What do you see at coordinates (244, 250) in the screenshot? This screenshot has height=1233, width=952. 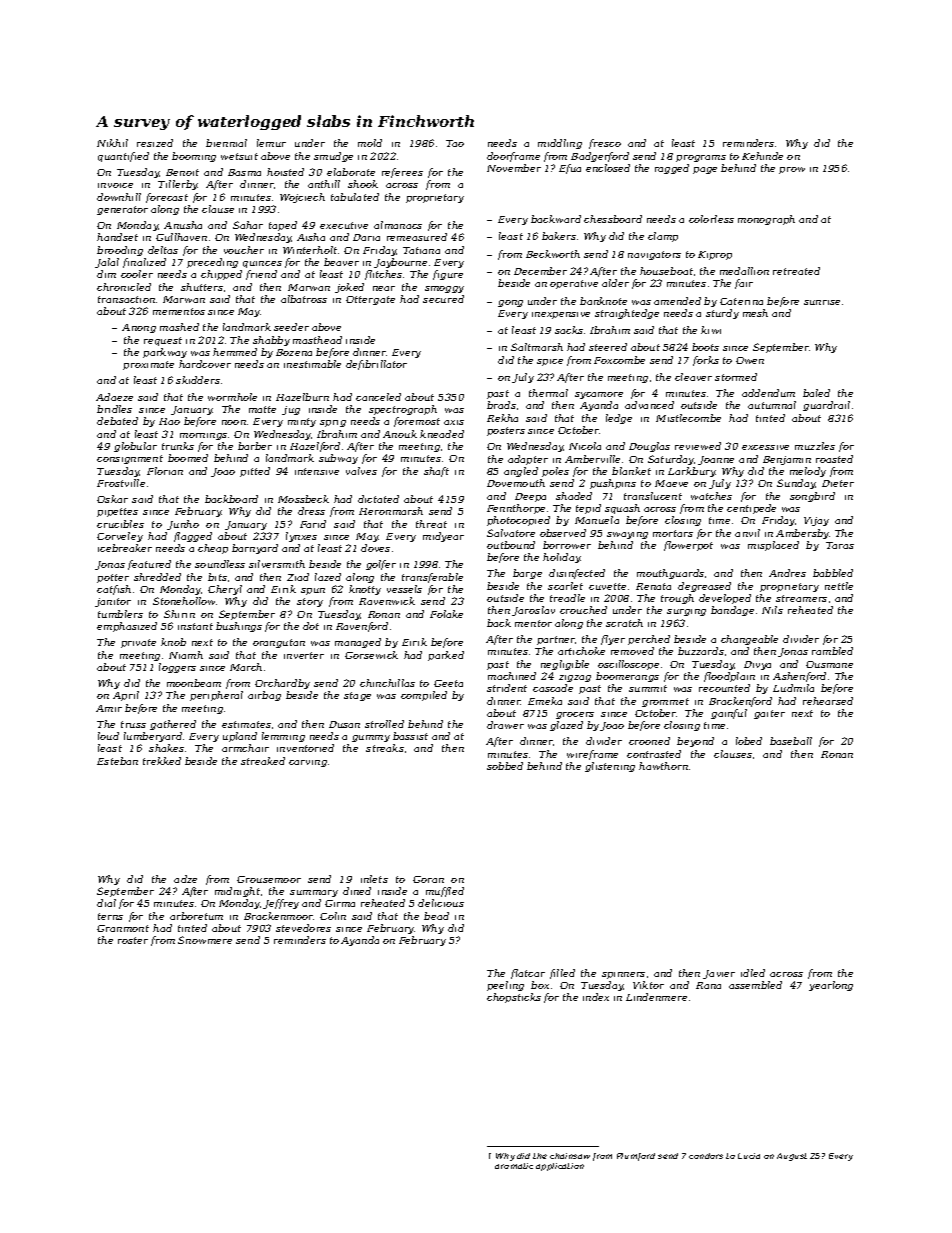 I see `voucher` at bounding box center [244, 250].
